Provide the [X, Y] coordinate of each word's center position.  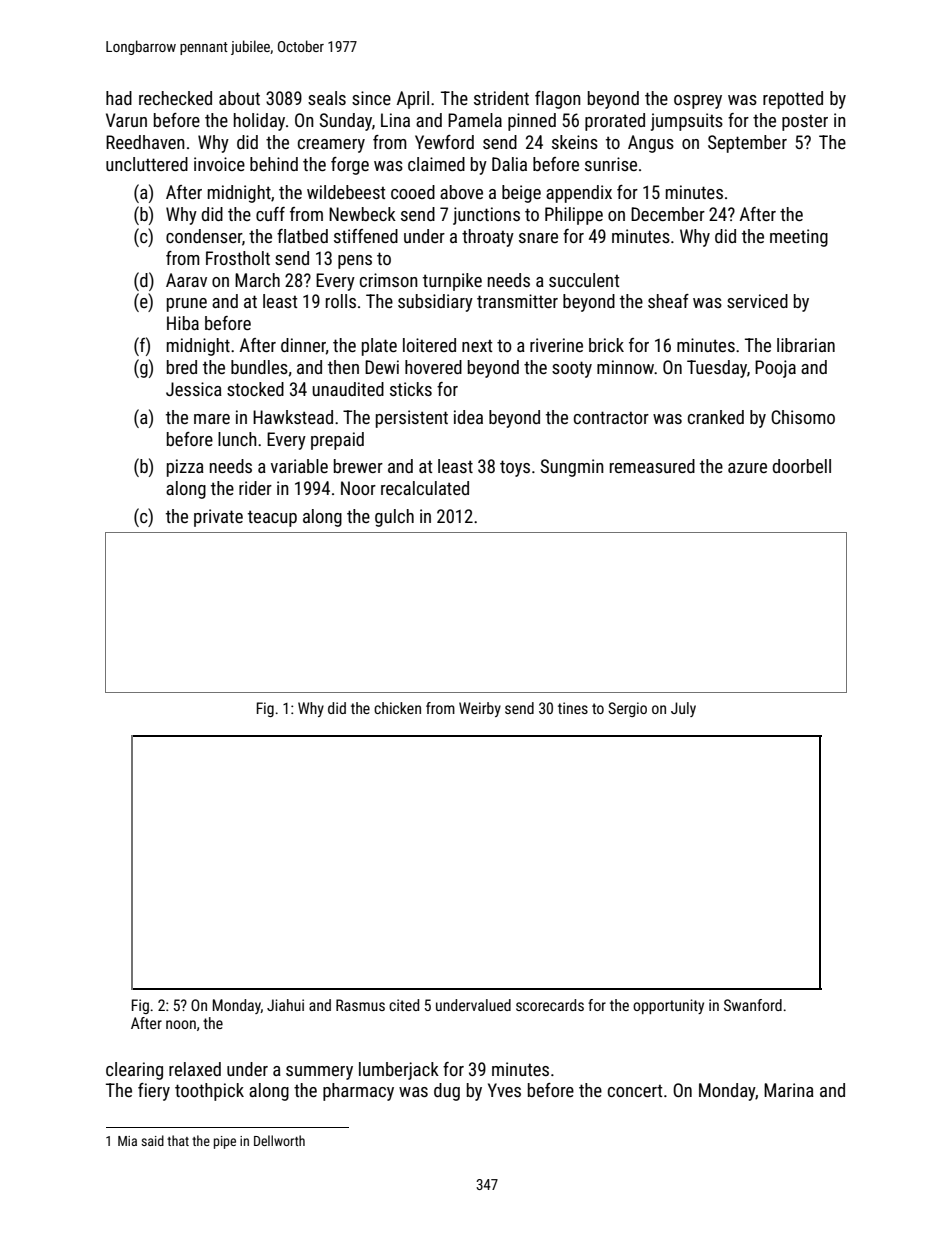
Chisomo [803, 417]
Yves [504, 1090]
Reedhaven [145, 142]
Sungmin [572, 468]
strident [501, 98]
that [178, 1140]
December [668, 214]
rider [255, 488]
